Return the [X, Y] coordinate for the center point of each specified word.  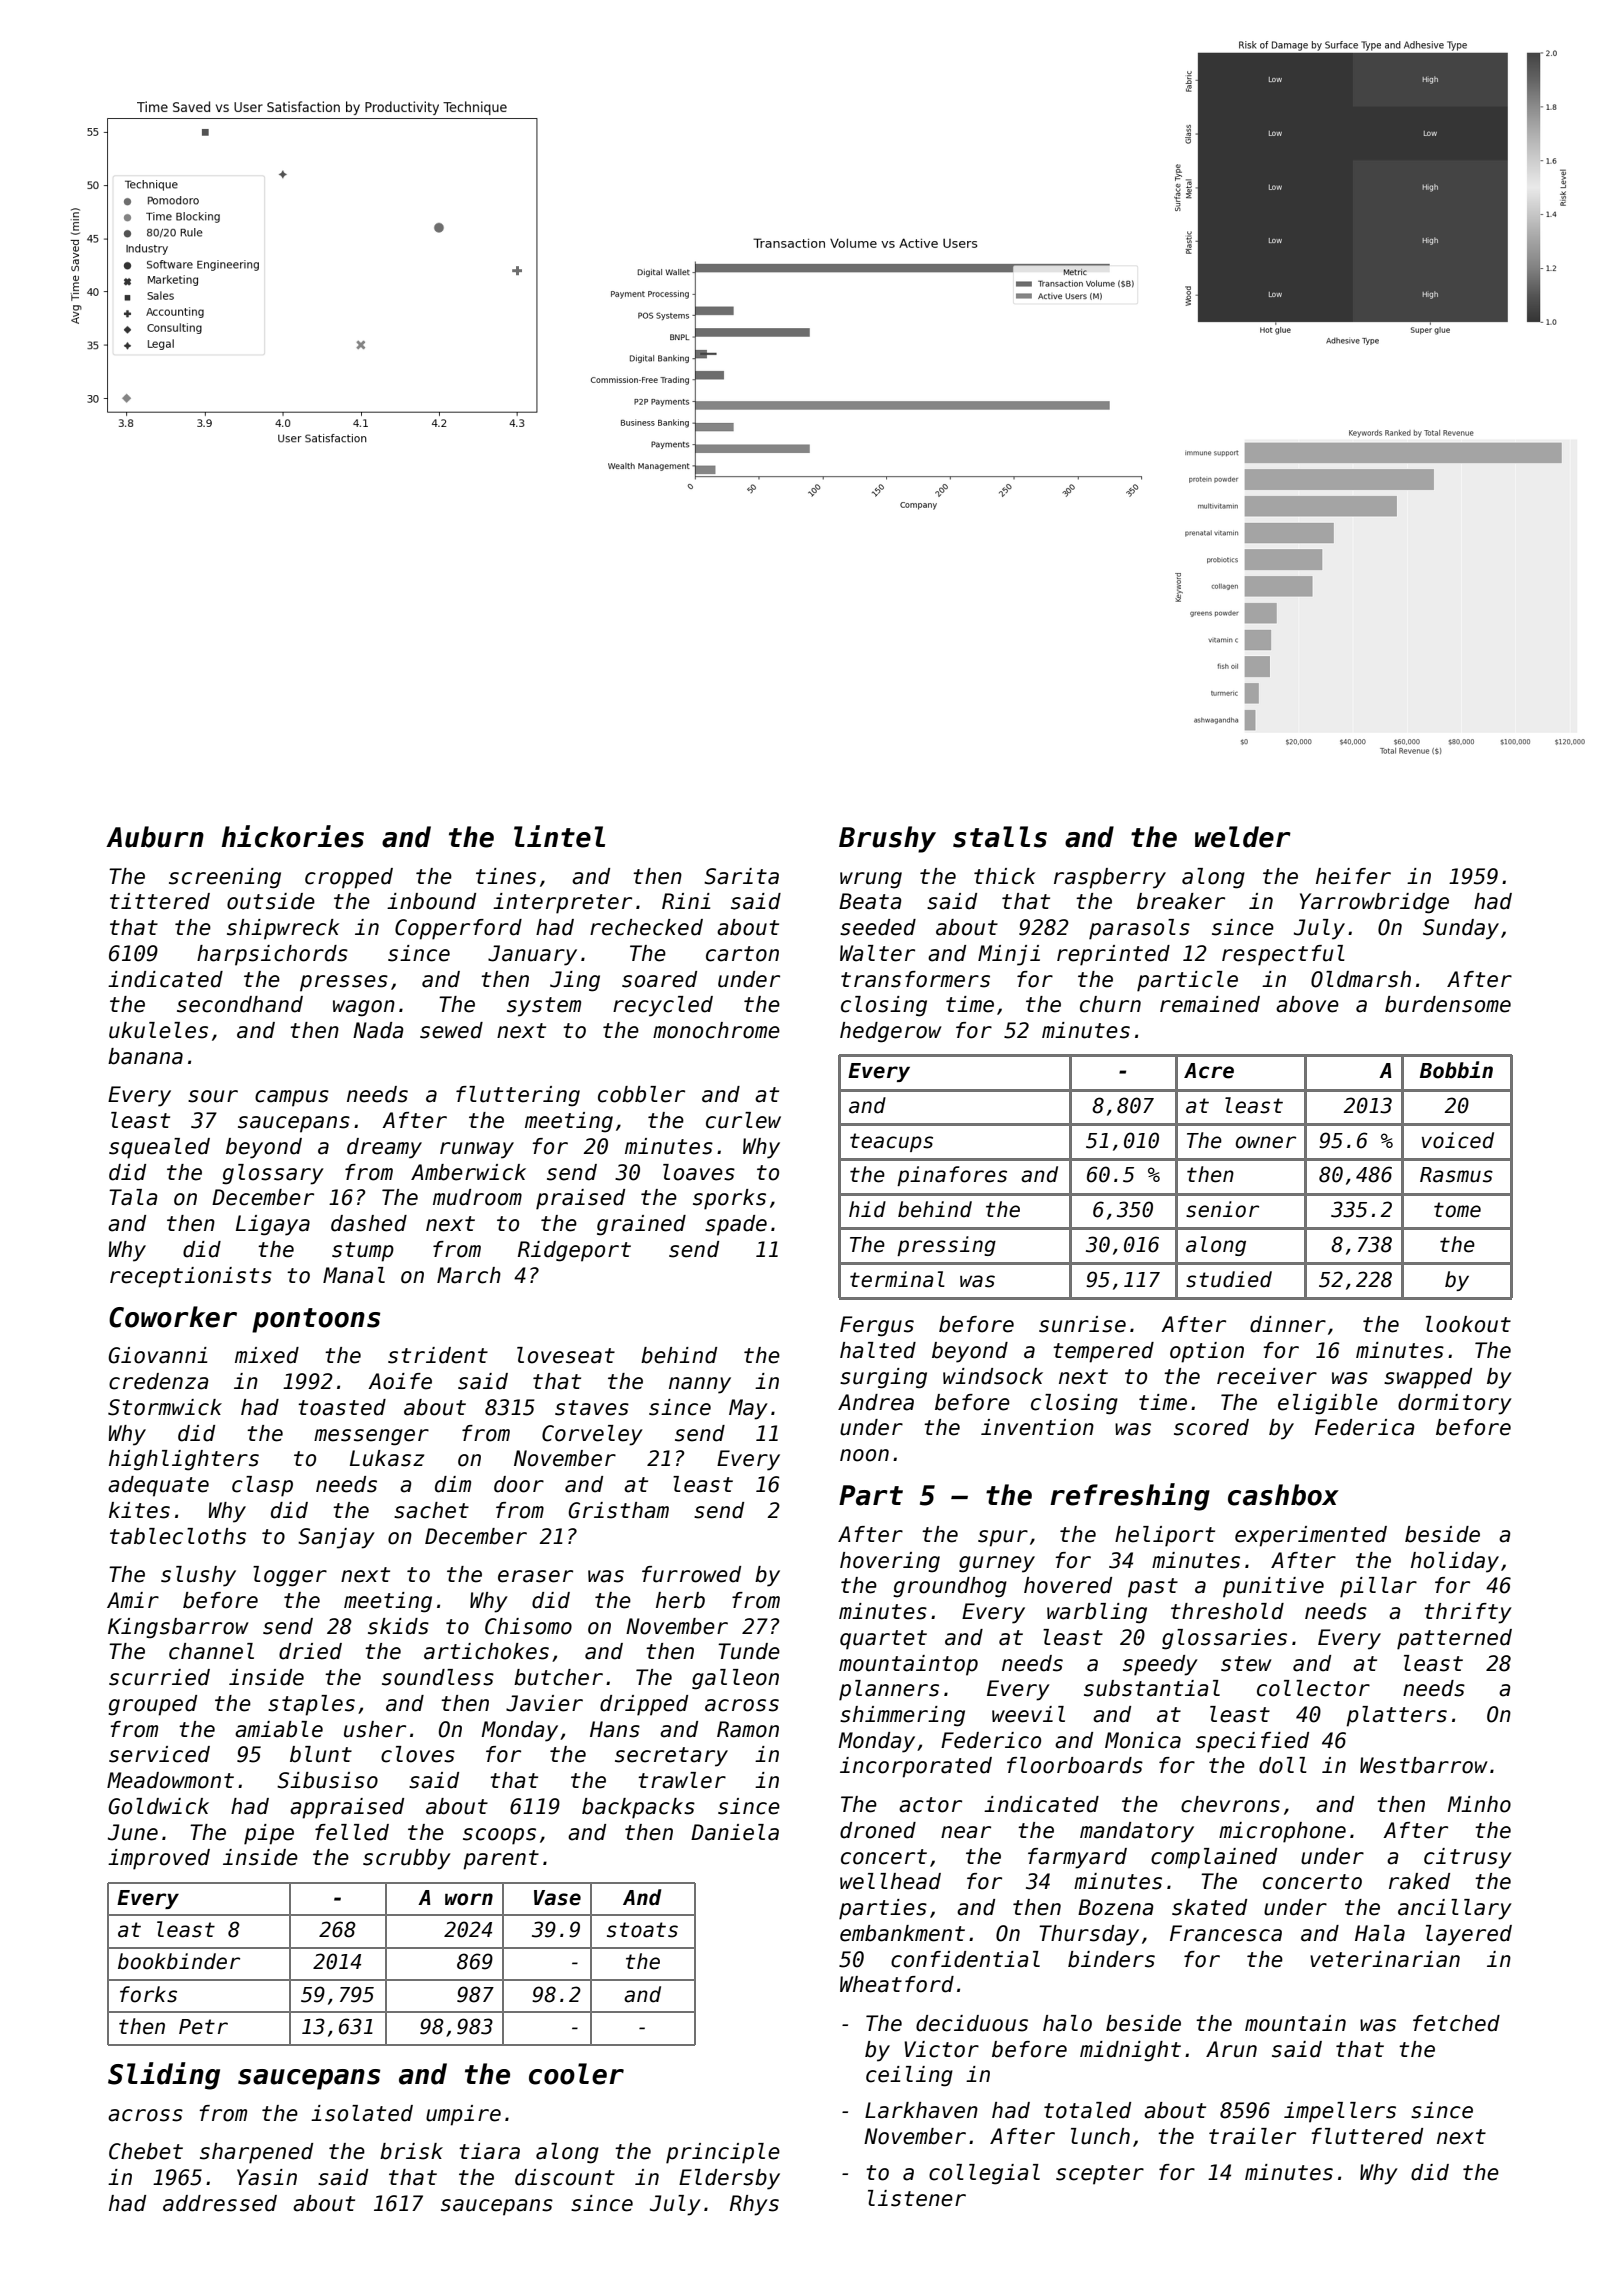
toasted [342, 1407]
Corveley [592, 1435]
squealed [159, 1148]
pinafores [952, 1176]
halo [1067, 2023]
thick [1005, 876]
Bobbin [1456, 1070]
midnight [1130, 2051]
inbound [431, 901]
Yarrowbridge [1374, 903]
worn [469, 1899]
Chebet [146, 2151]
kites [139, 1510]
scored [1211, 1427]
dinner [1288, 1324]
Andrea [876, 1402]
